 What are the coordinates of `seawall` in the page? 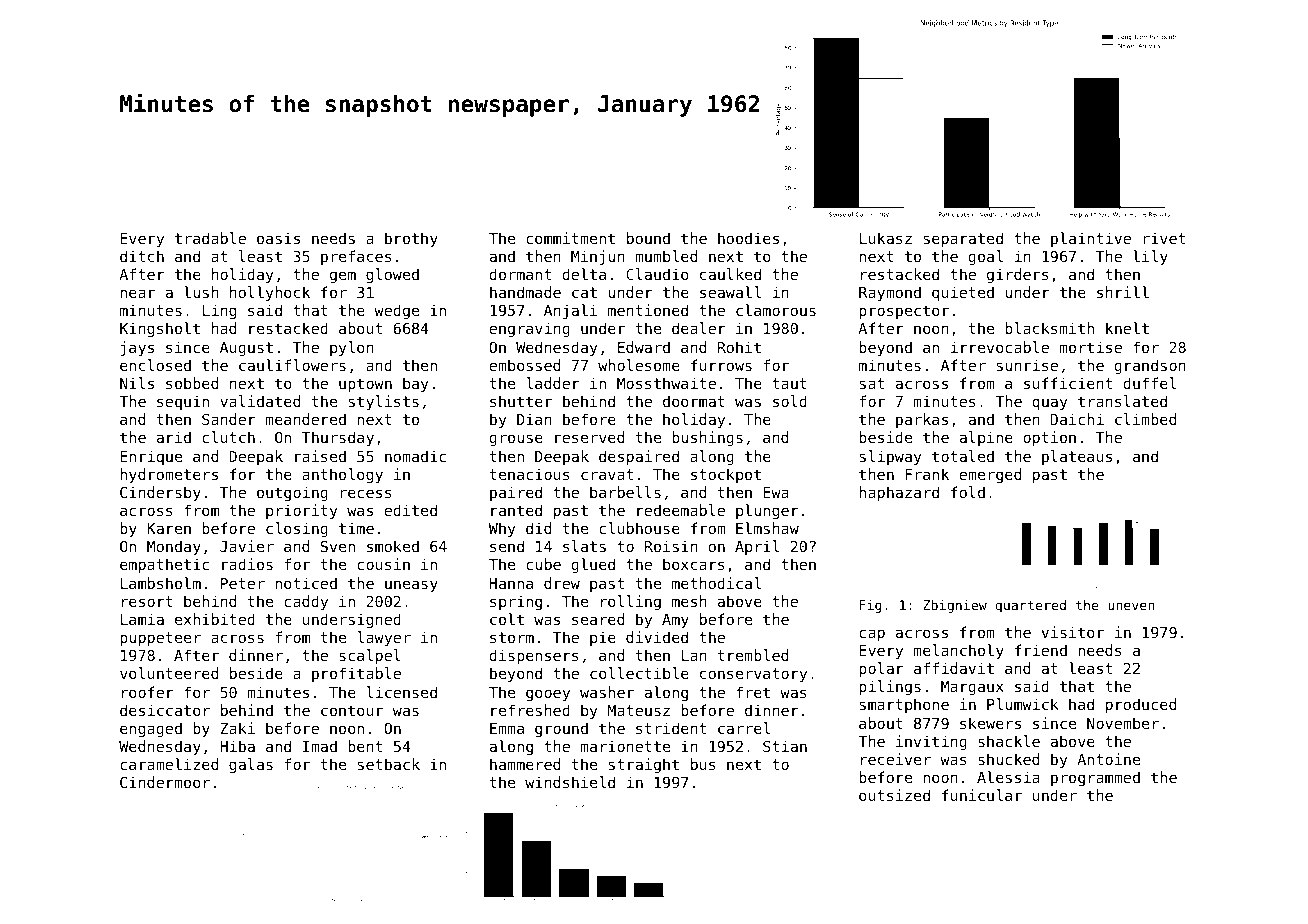 It's located at (730, 292).
